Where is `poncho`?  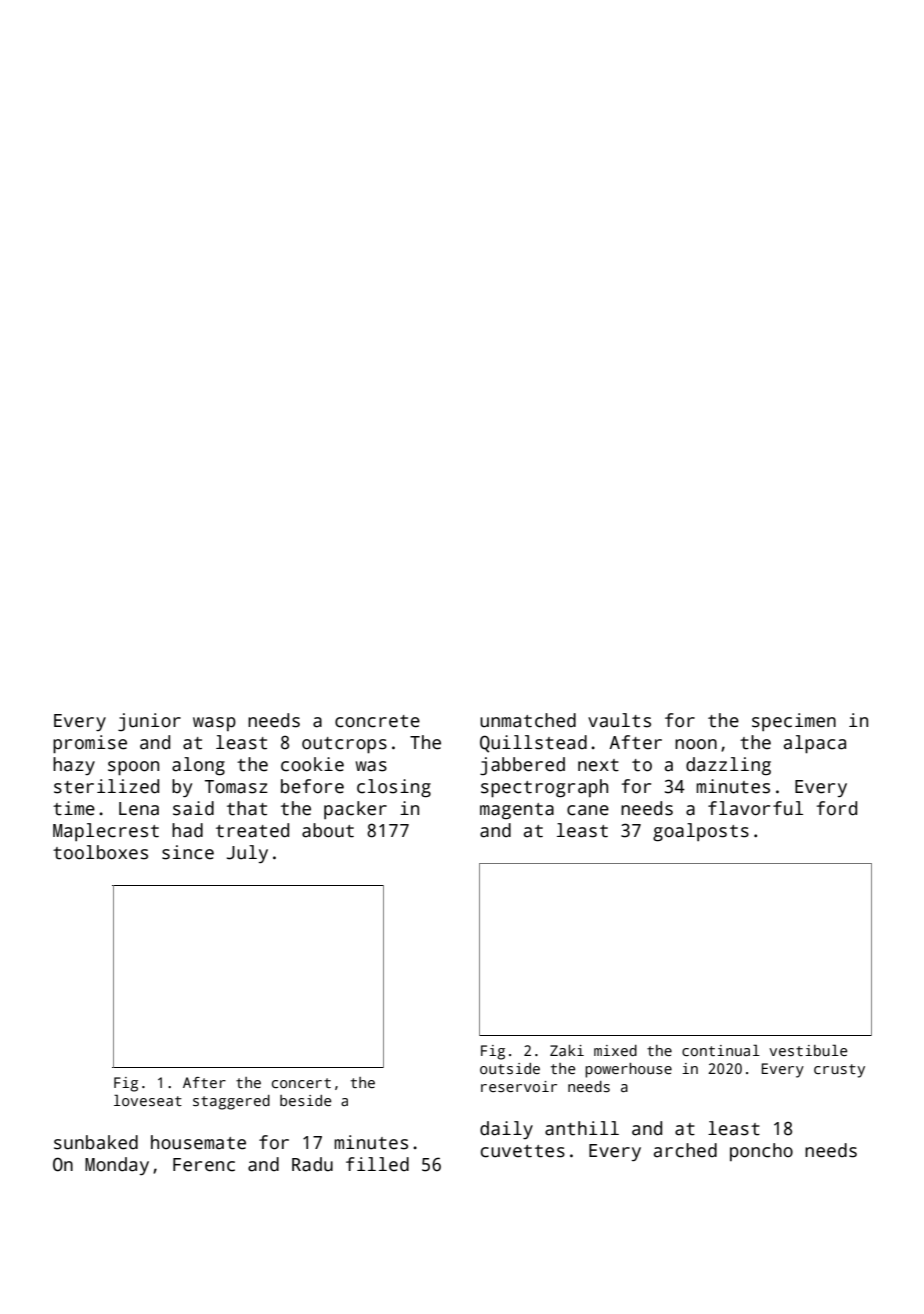
poncho is located at coordinates (761, 1152).
